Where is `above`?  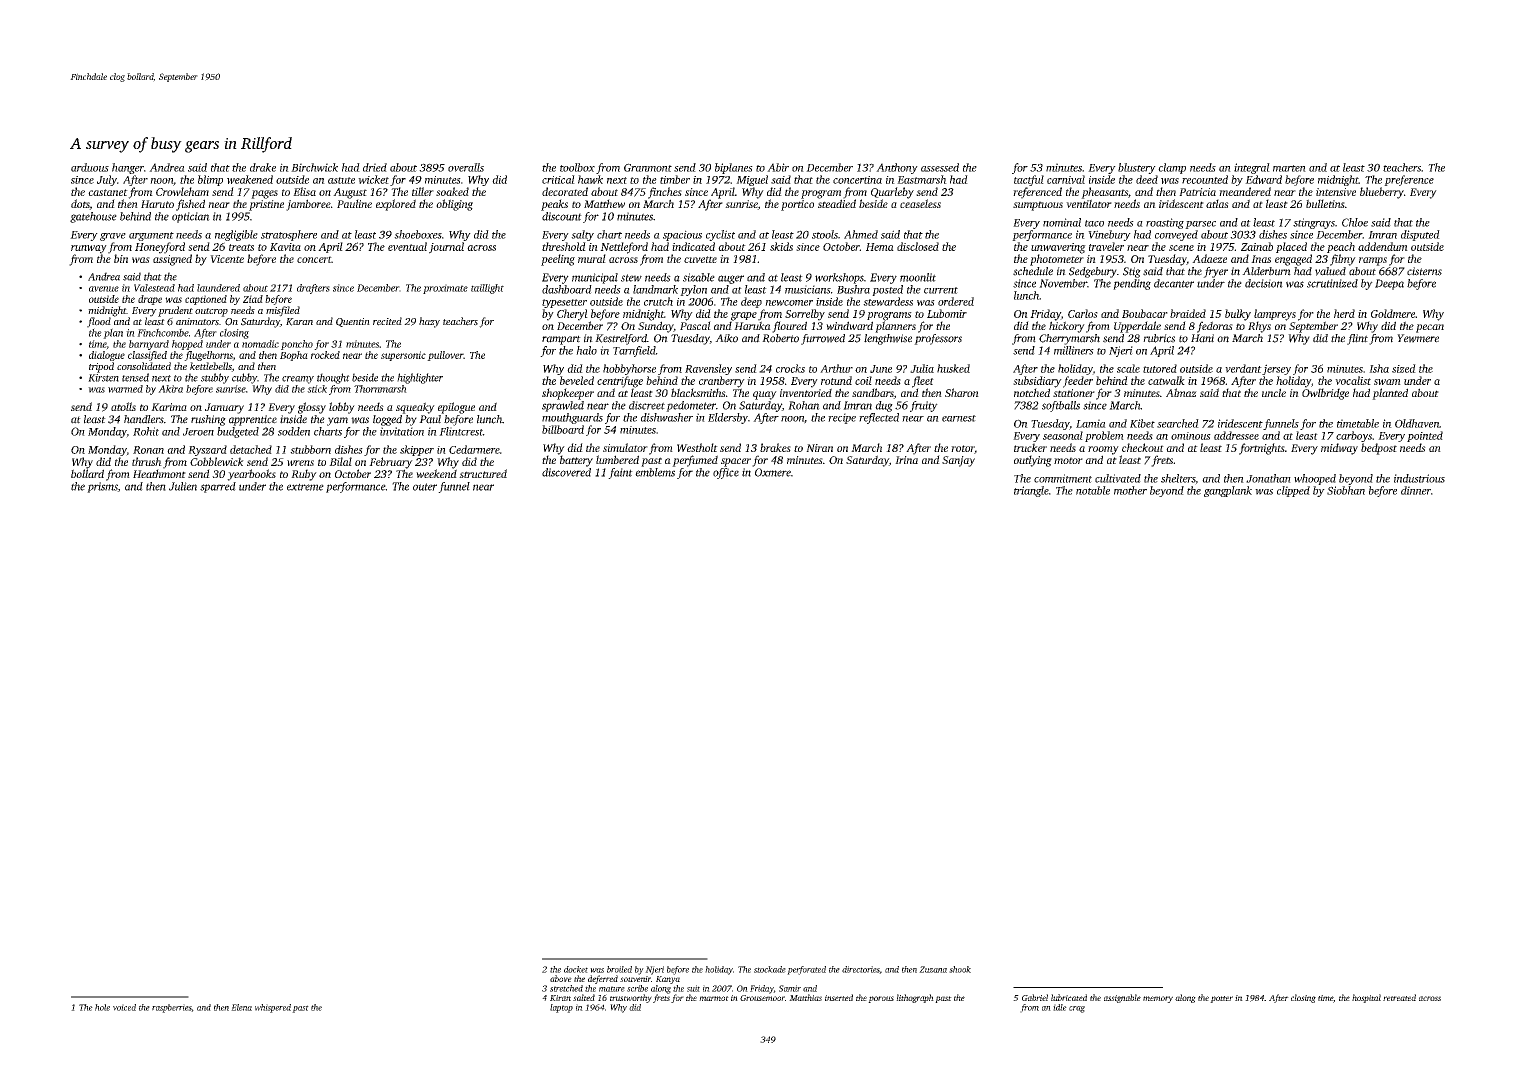 above is located at coordinates (561, 978).
